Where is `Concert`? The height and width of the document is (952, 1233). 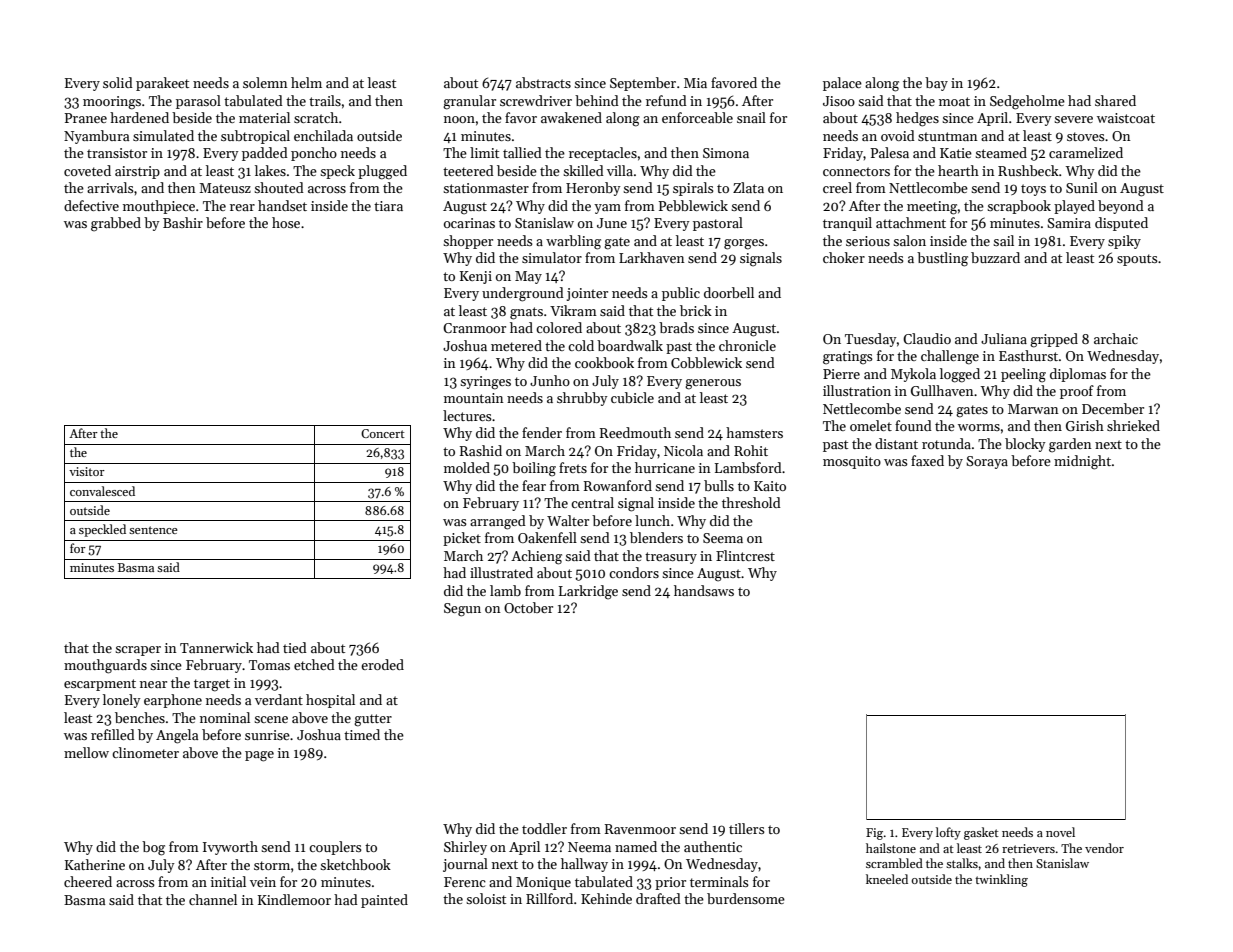
Concert is located at coordinates (383, 433).
